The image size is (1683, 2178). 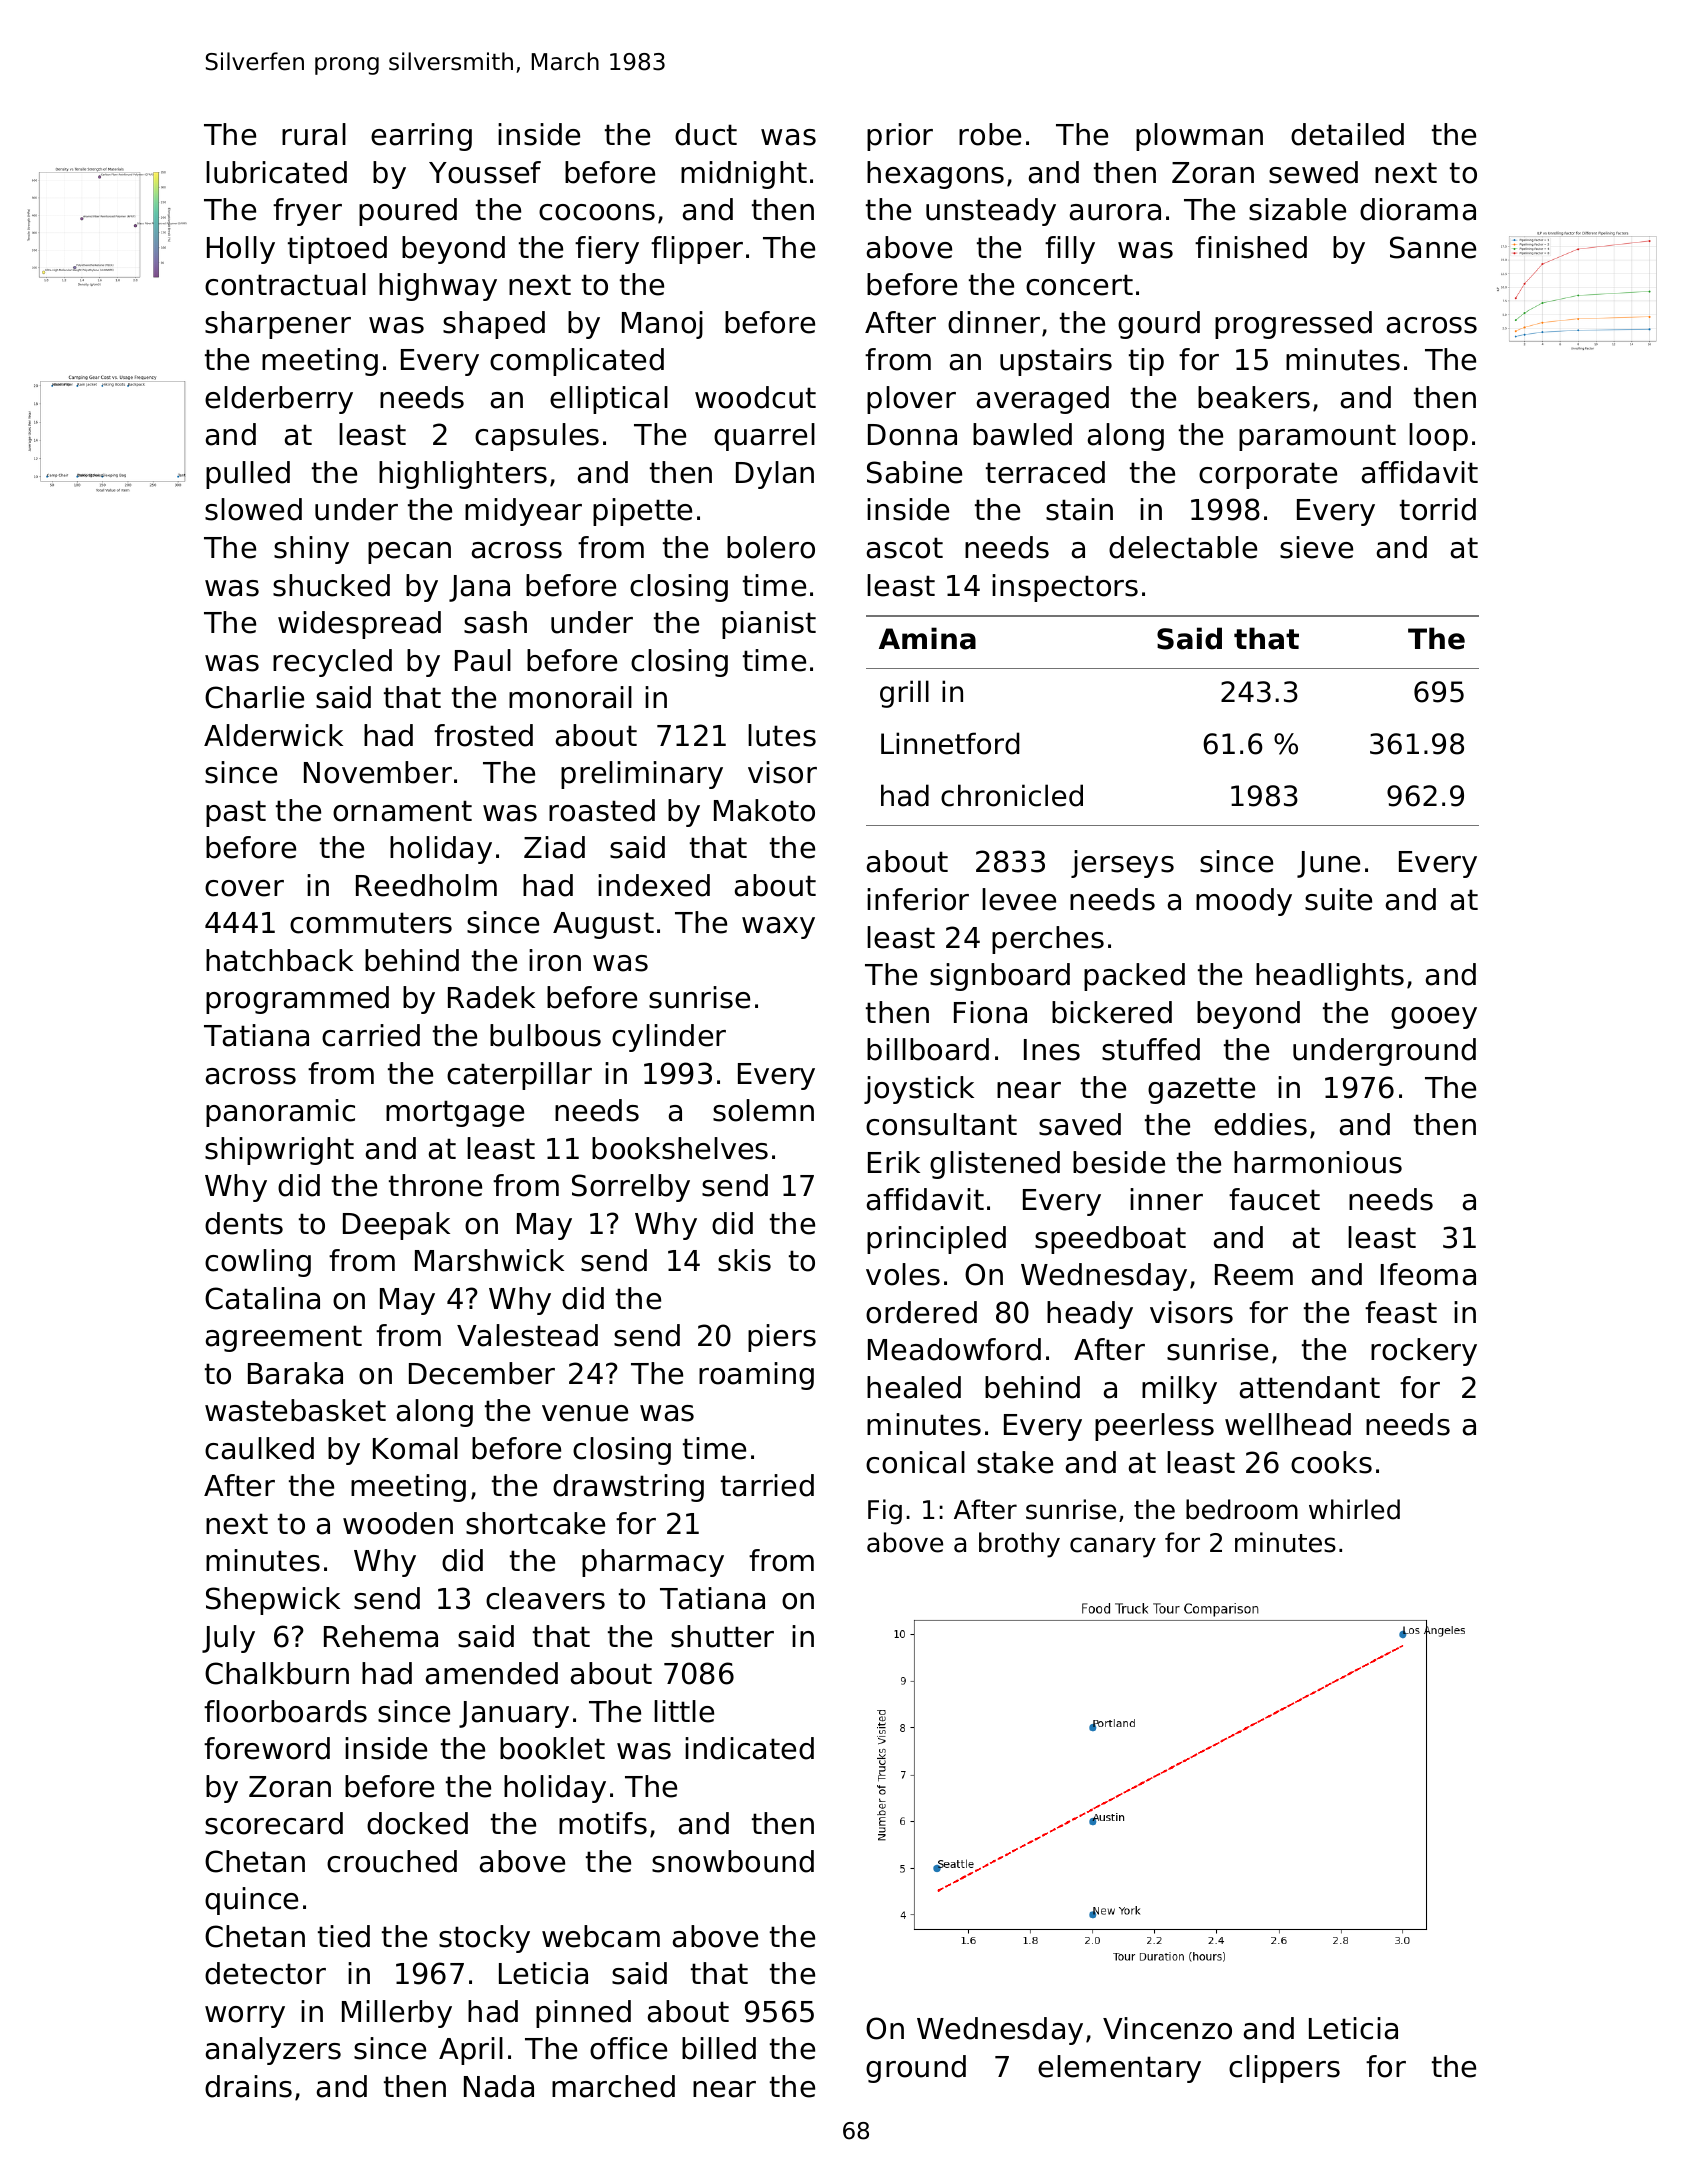 What do you see at coordinates (914, 472) in the image?
I see `Sabine` at bounding box center [914, 472].
